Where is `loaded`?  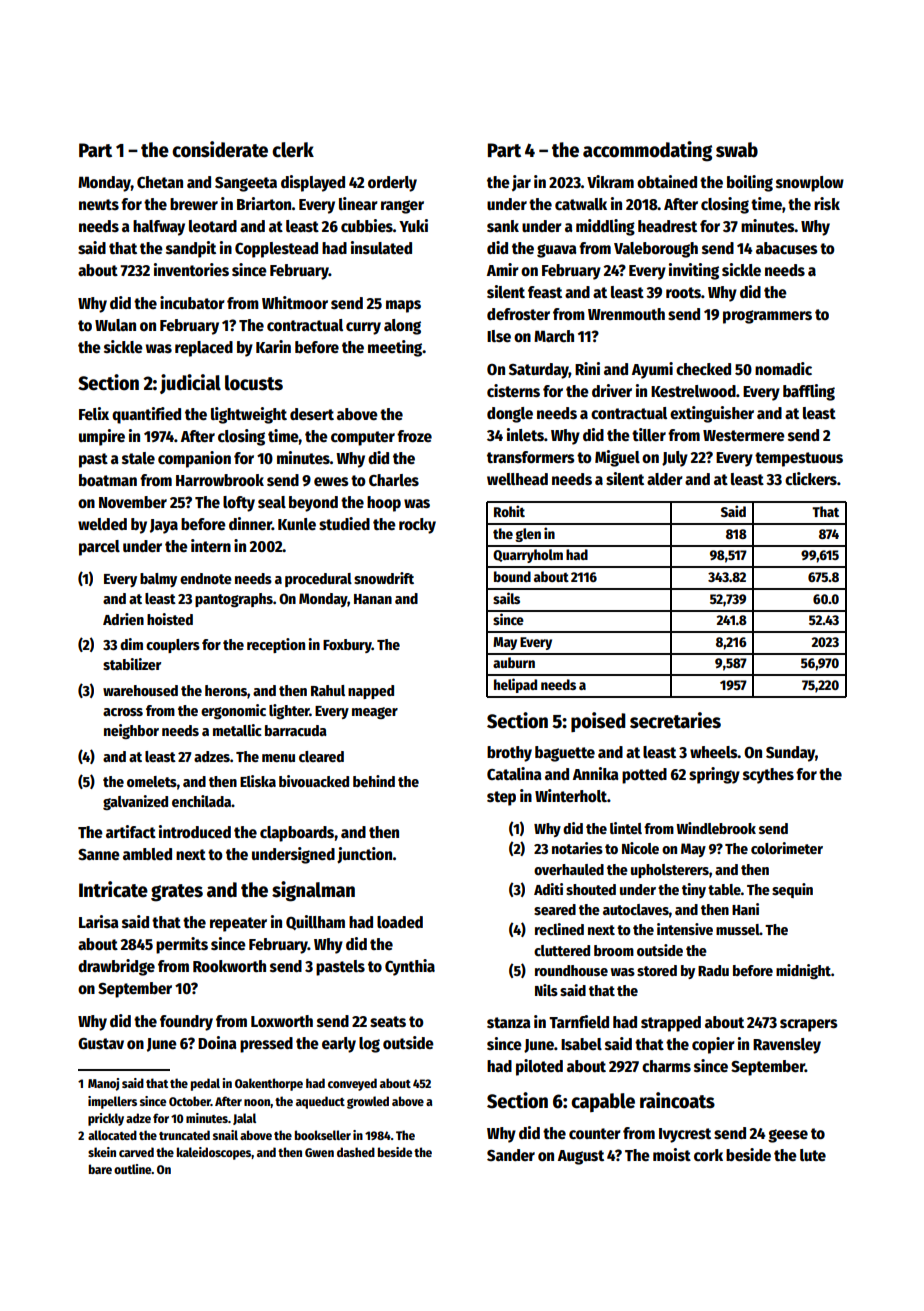 loaded is located at coordinates (400, 922).
